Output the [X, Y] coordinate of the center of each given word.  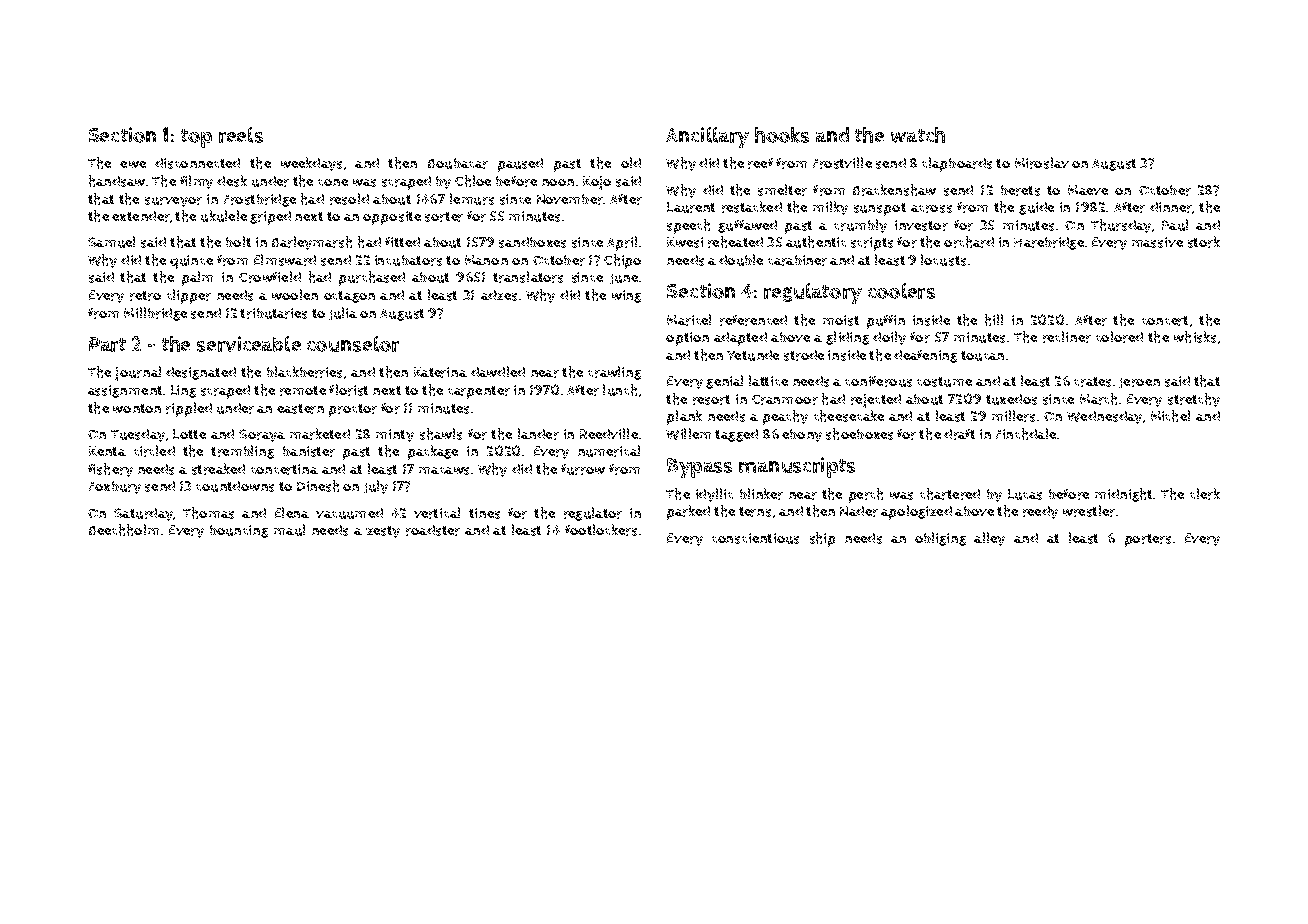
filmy [196, 182]
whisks [1195, 337]
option [687, 339]
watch [918, 135]
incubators [408, 260]
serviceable [249, 344]
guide [1036, 208]
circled [154, 451]
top [196, 138]
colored [1119, 337]
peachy [785, 417]
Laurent [691, 207]
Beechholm [124, 530]
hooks [782, 135]
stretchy [1194, 400]
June [624, 279]
